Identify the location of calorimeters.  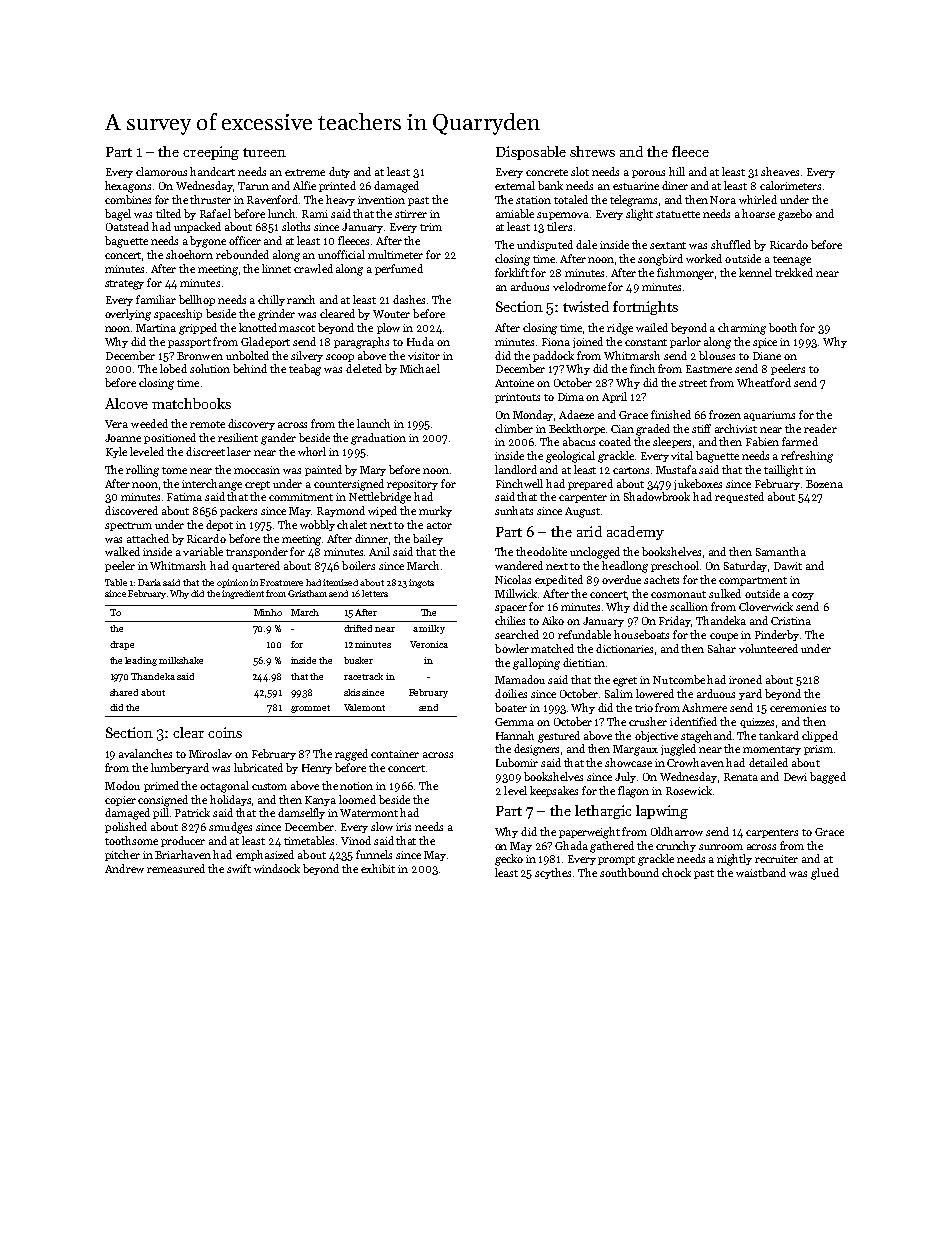
(790, 185).
